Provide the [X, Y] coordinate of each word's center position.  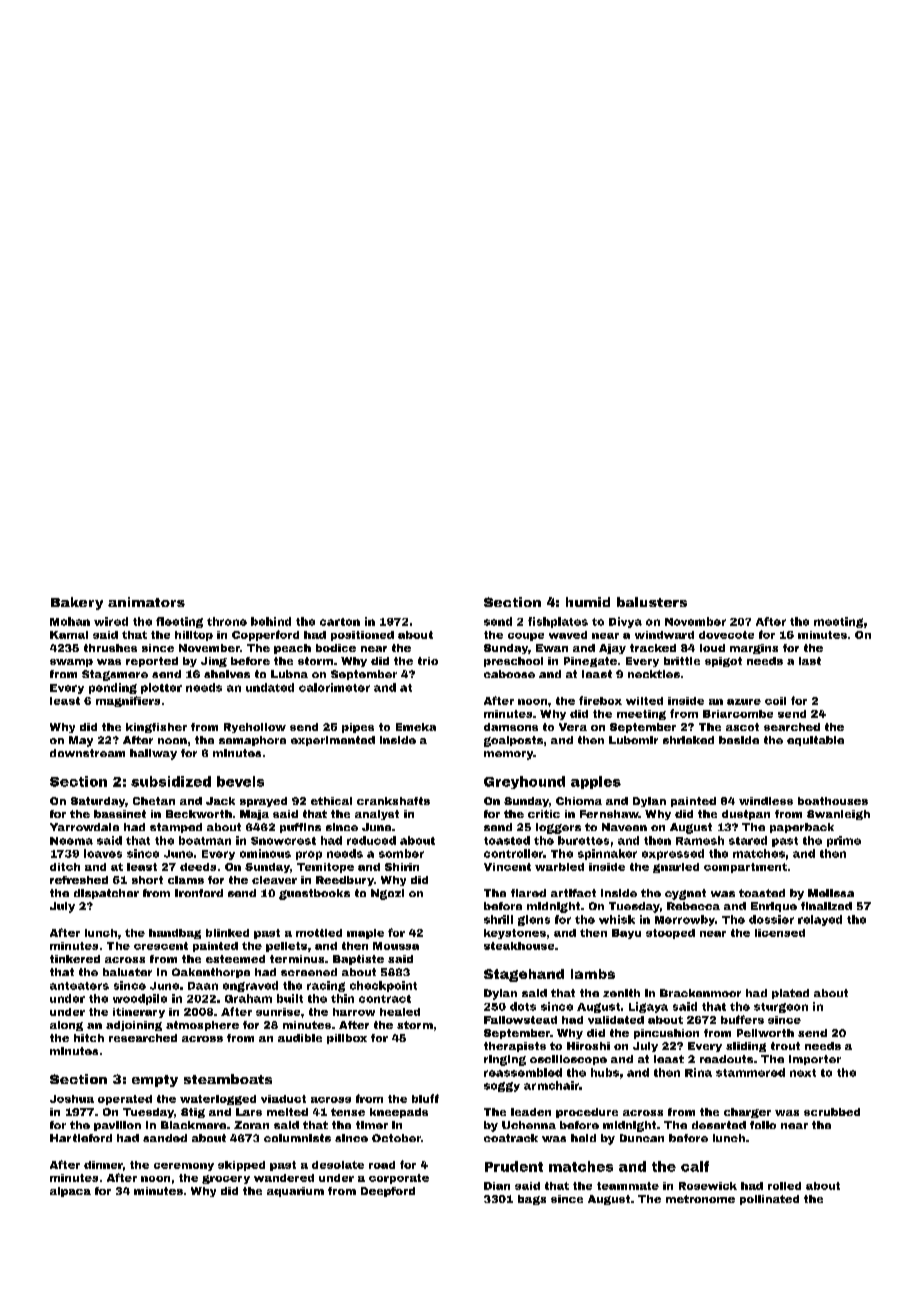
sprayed [263, 802]
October [396, 1138]
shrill [498, 919]
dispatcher [106, 894]
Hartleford [81, 1138]
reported [152, 662]
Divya [625, 622]
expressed [673, 854]
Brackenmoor [700, 993]
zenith [621, 993]
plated [790, 994]
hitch [89, 1038]
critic [544, 814]
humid [588, 602]
